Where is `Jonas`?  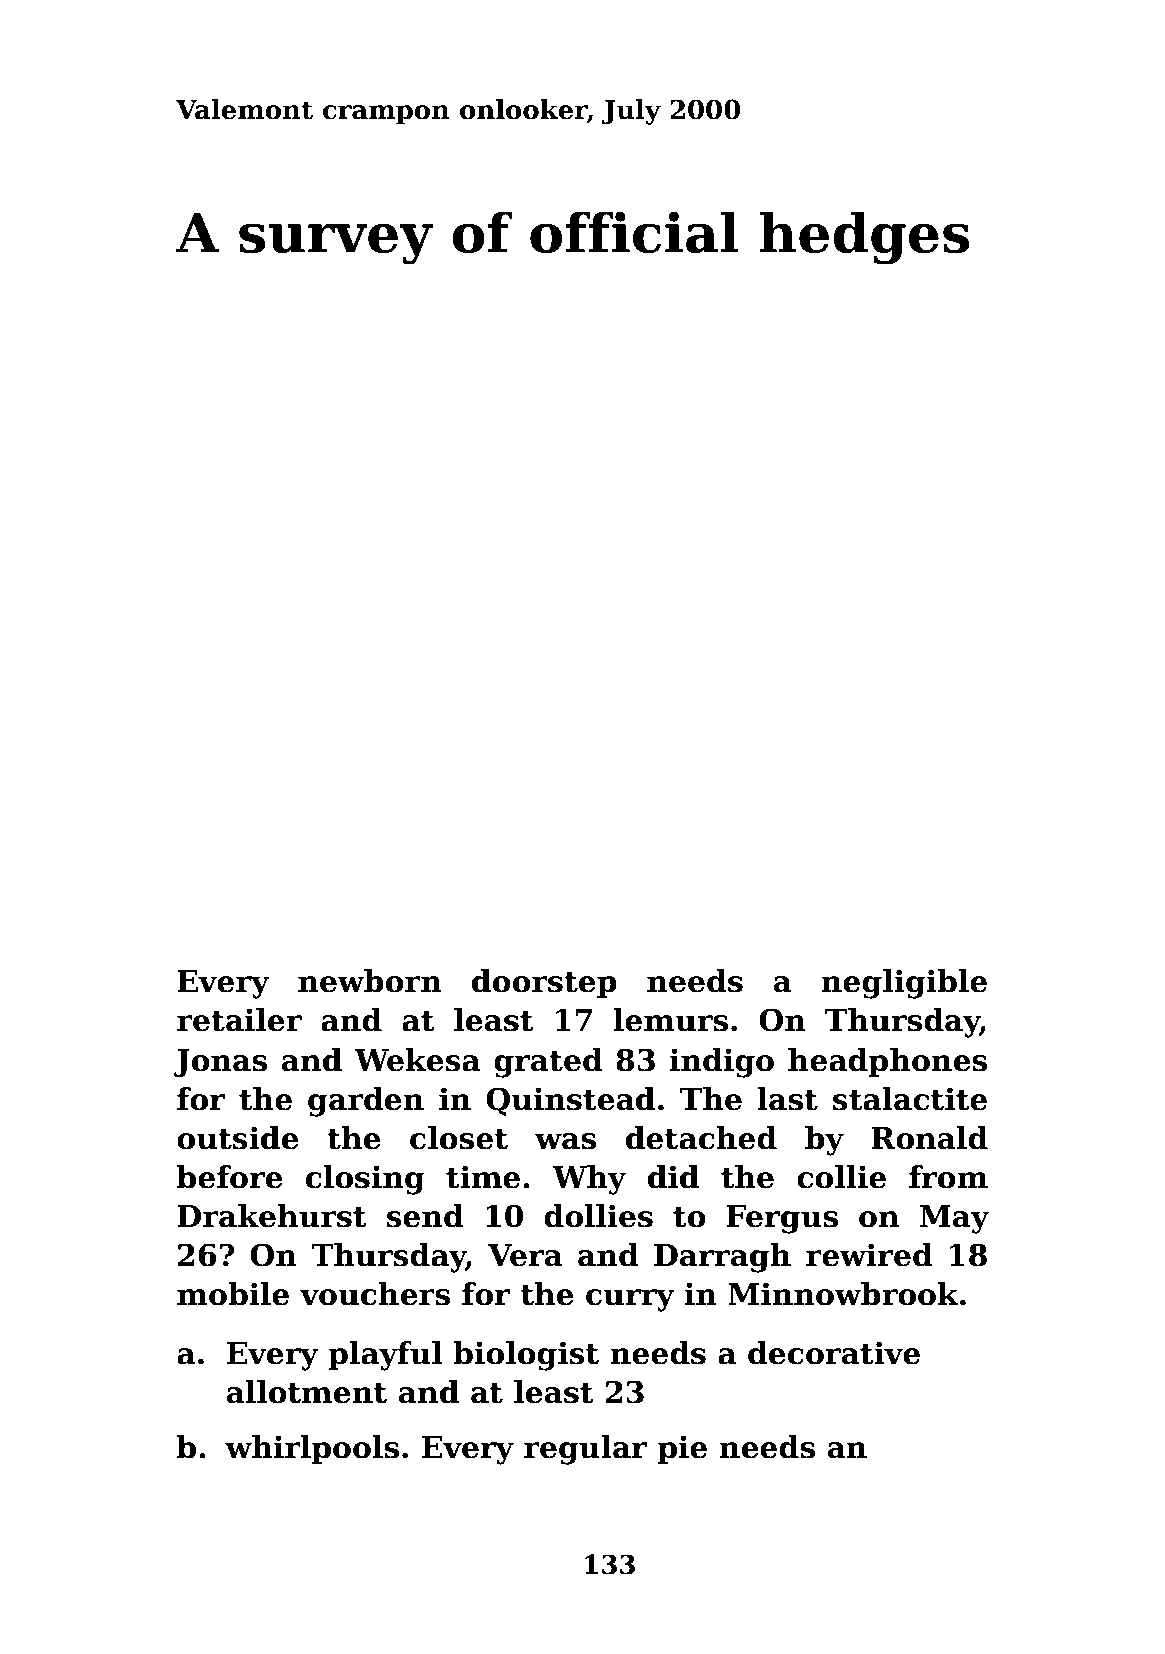
Jonas is located at coordinates (220, 1063).
